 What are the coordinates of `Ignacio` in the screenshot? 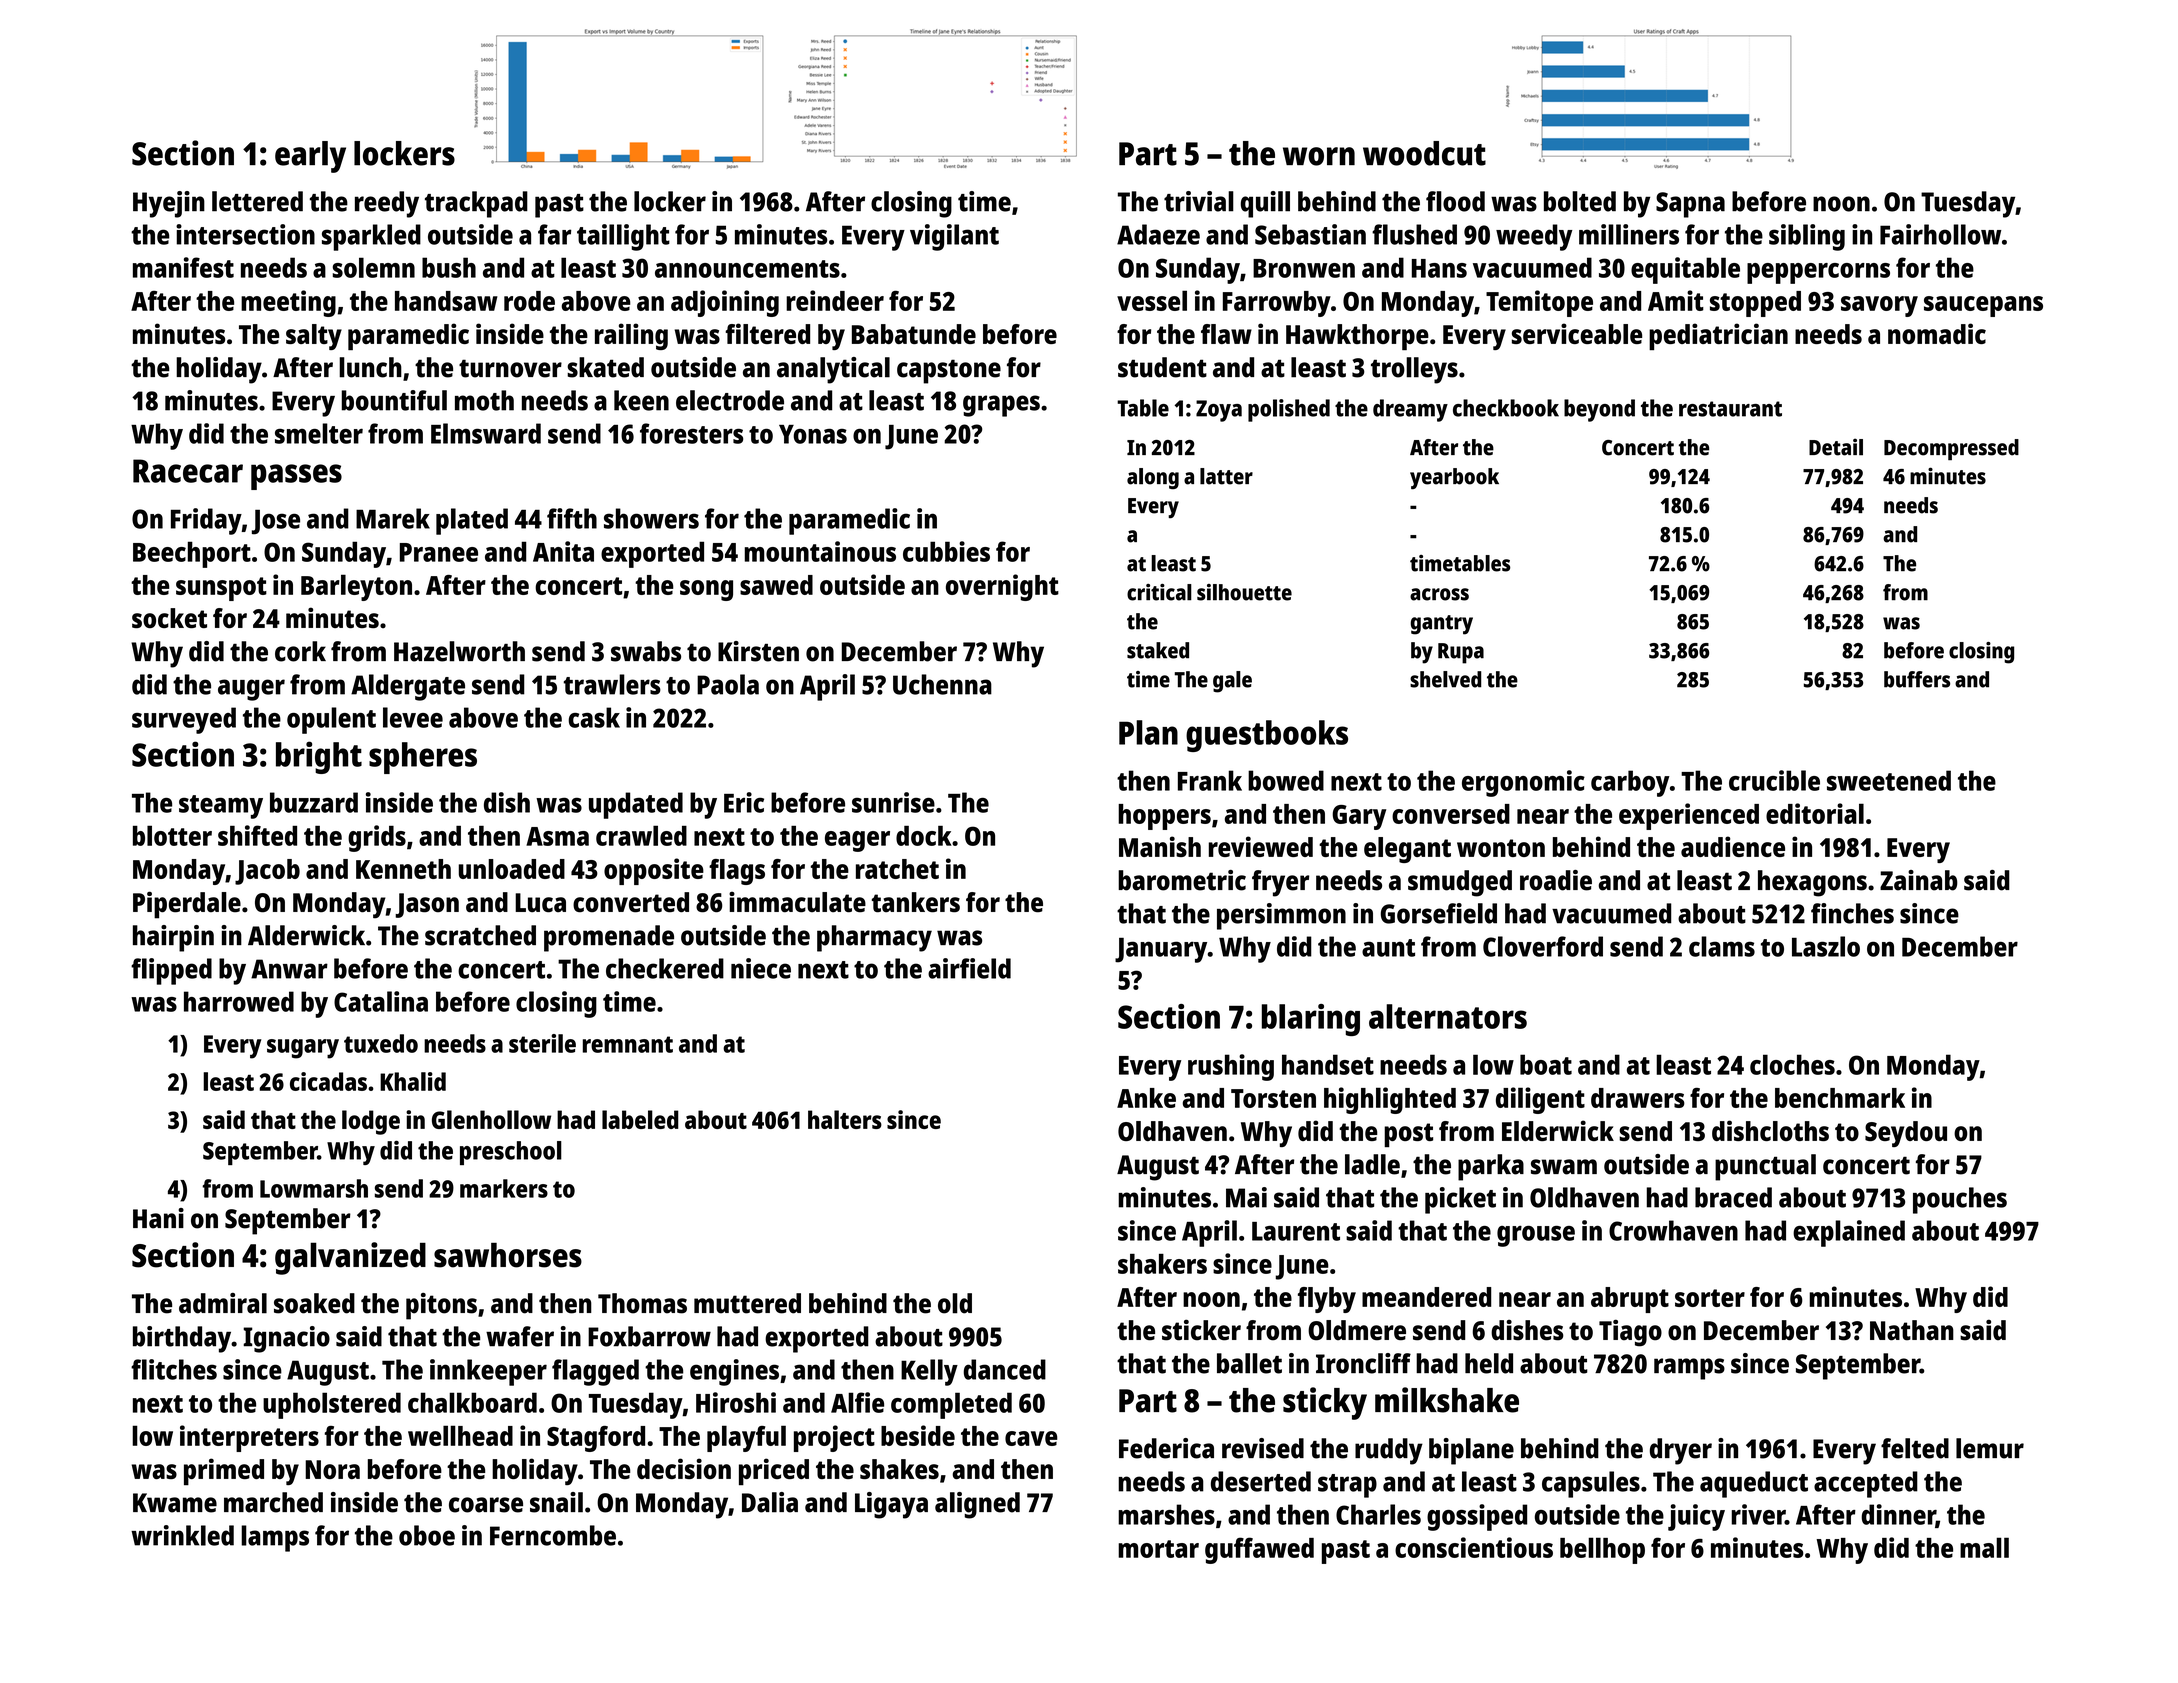 It's located at (286, 1339).
